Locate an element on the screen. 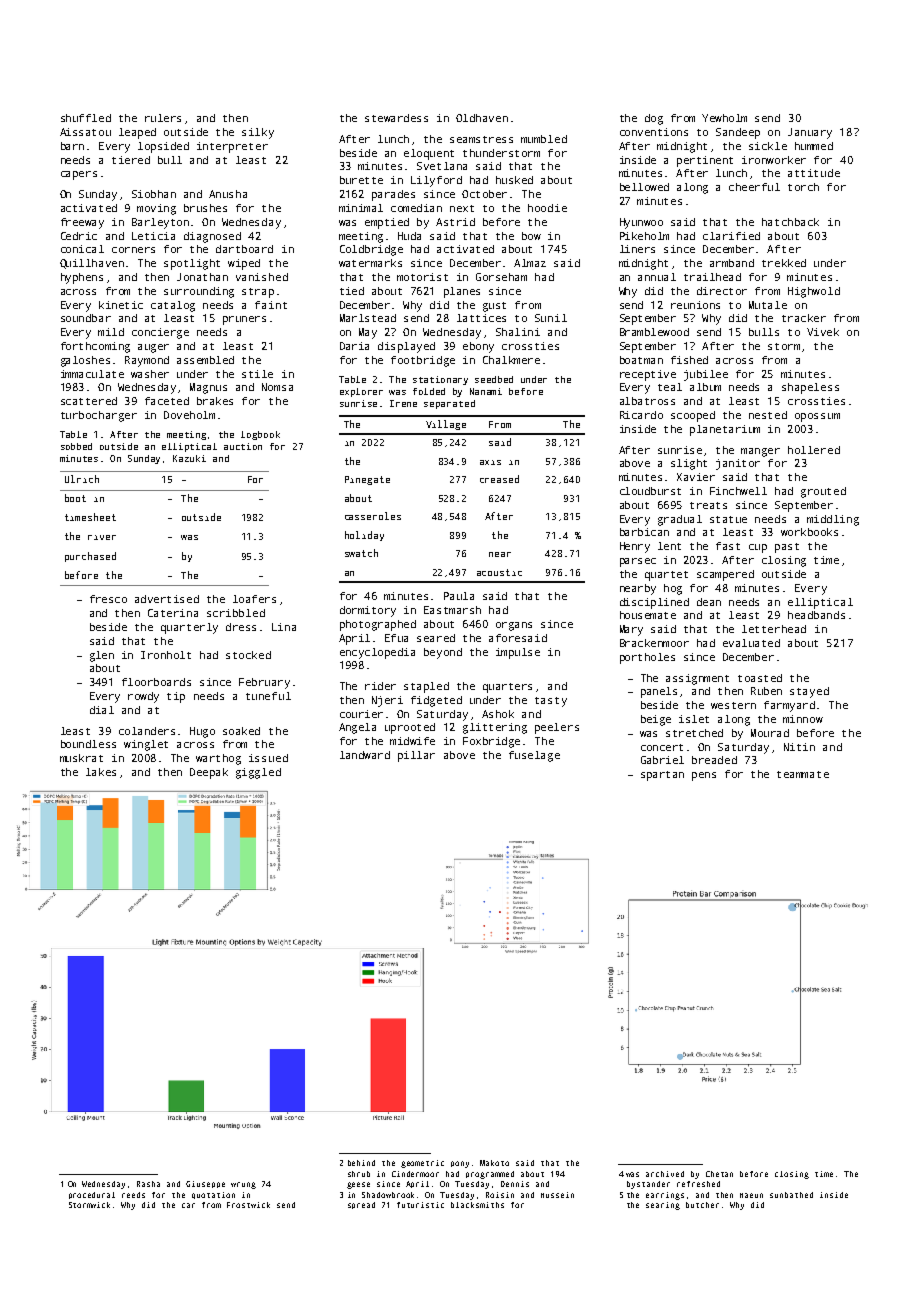  hatchback is located at coordinates (790, 222).
